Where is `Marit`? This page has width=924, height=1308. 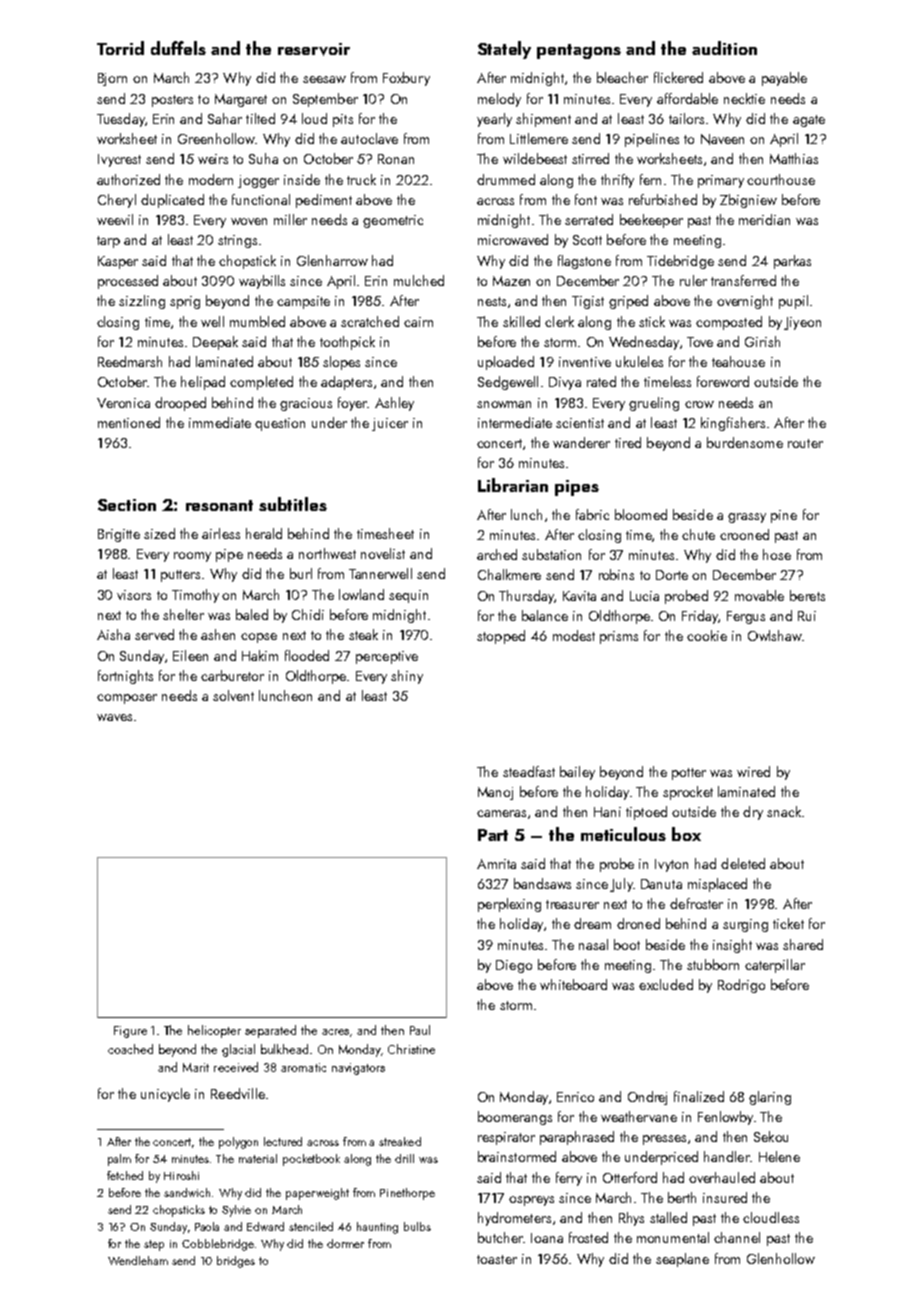
Marit is located at coordinates (196, 1067).
